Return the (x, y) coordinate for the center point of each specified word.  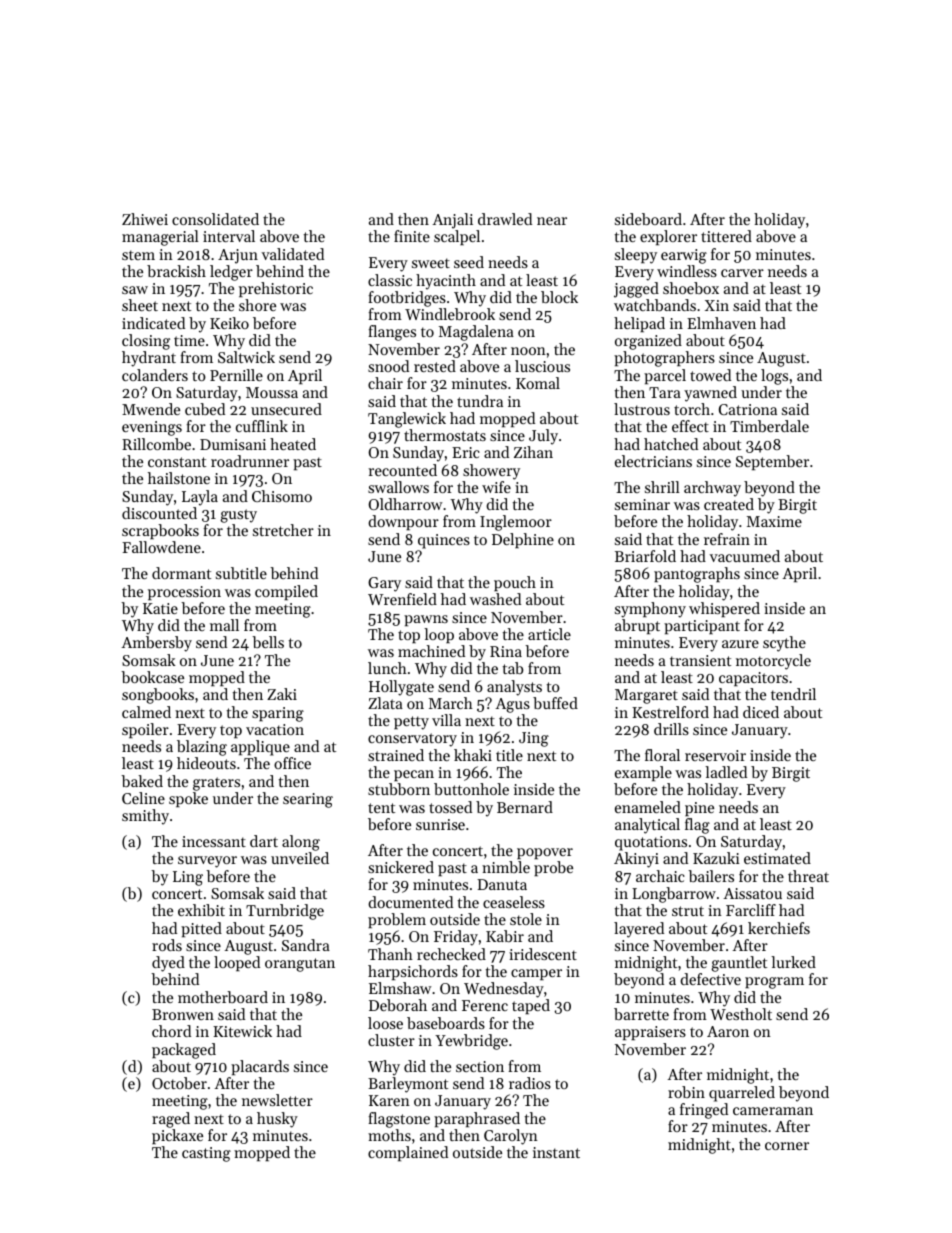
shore (257, 305)
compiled (286, 592)
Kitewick (242, 1031)
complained (408, 1153)
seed (469, 262)
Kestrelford (670, 712)
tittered (726, 236)
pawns (426, 620)
